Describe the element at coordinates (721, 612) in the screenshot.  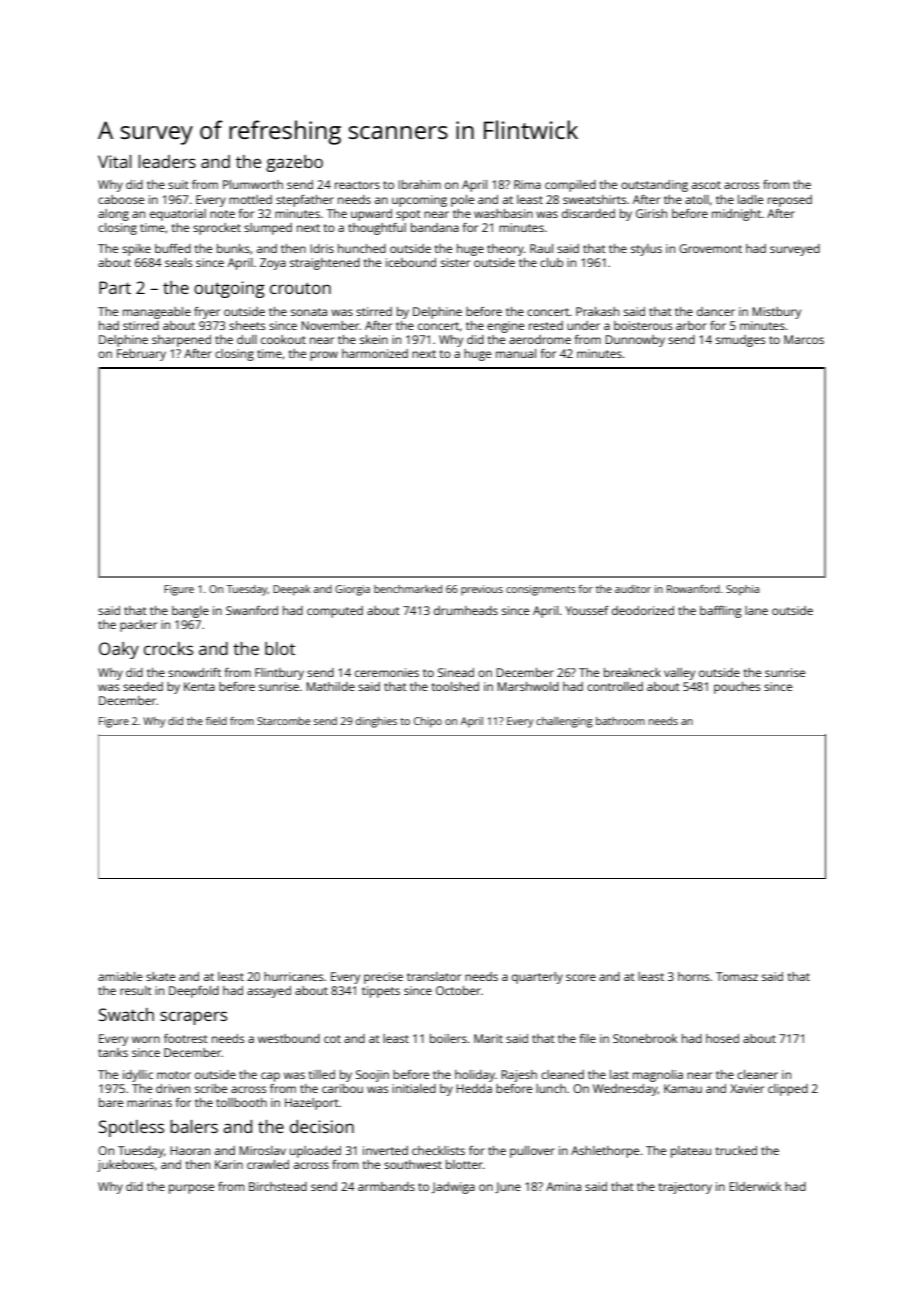
I see `baffling` at that location.
